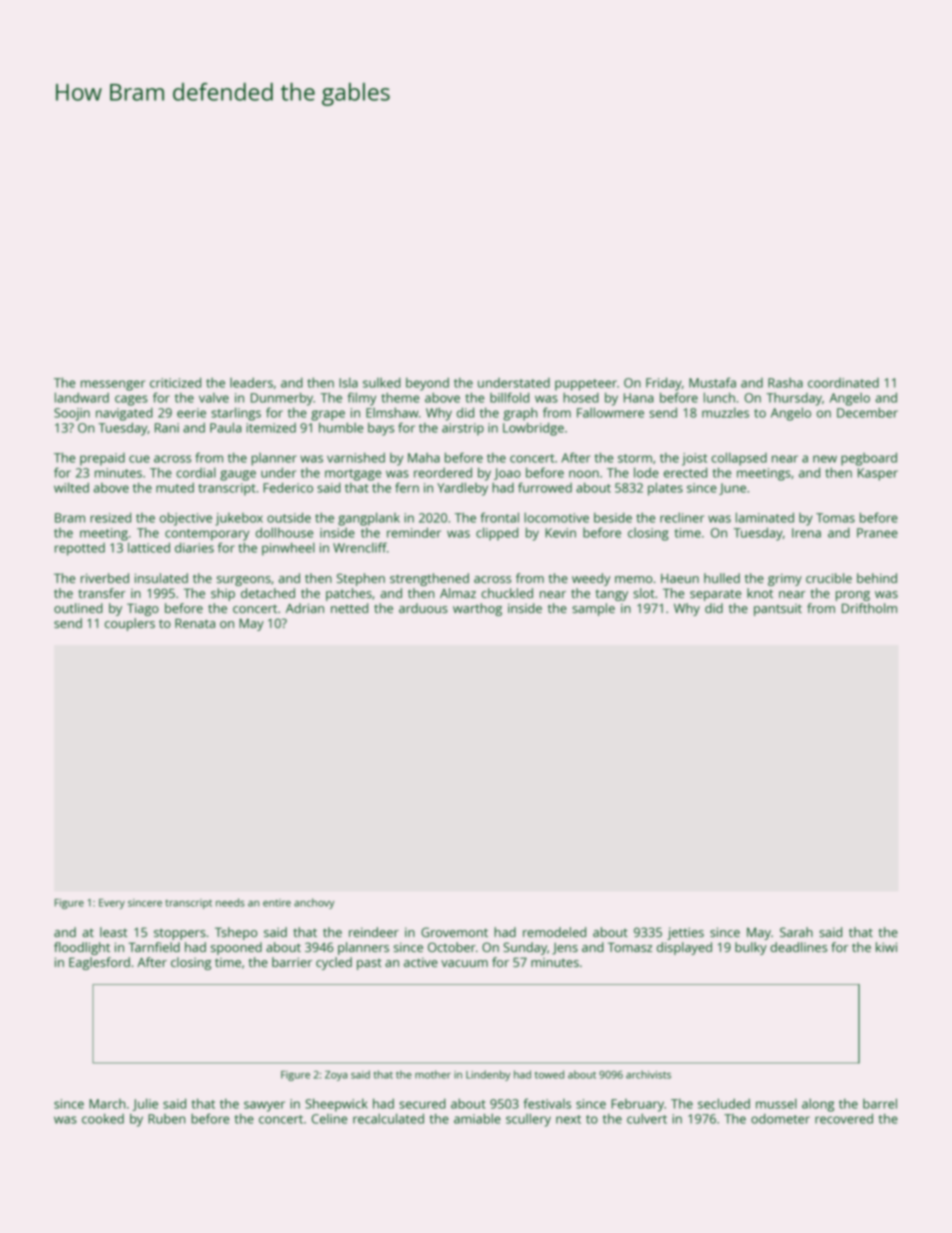 This screenshot has height=1233, width=952. I want to click on active, so click(421, 962).
